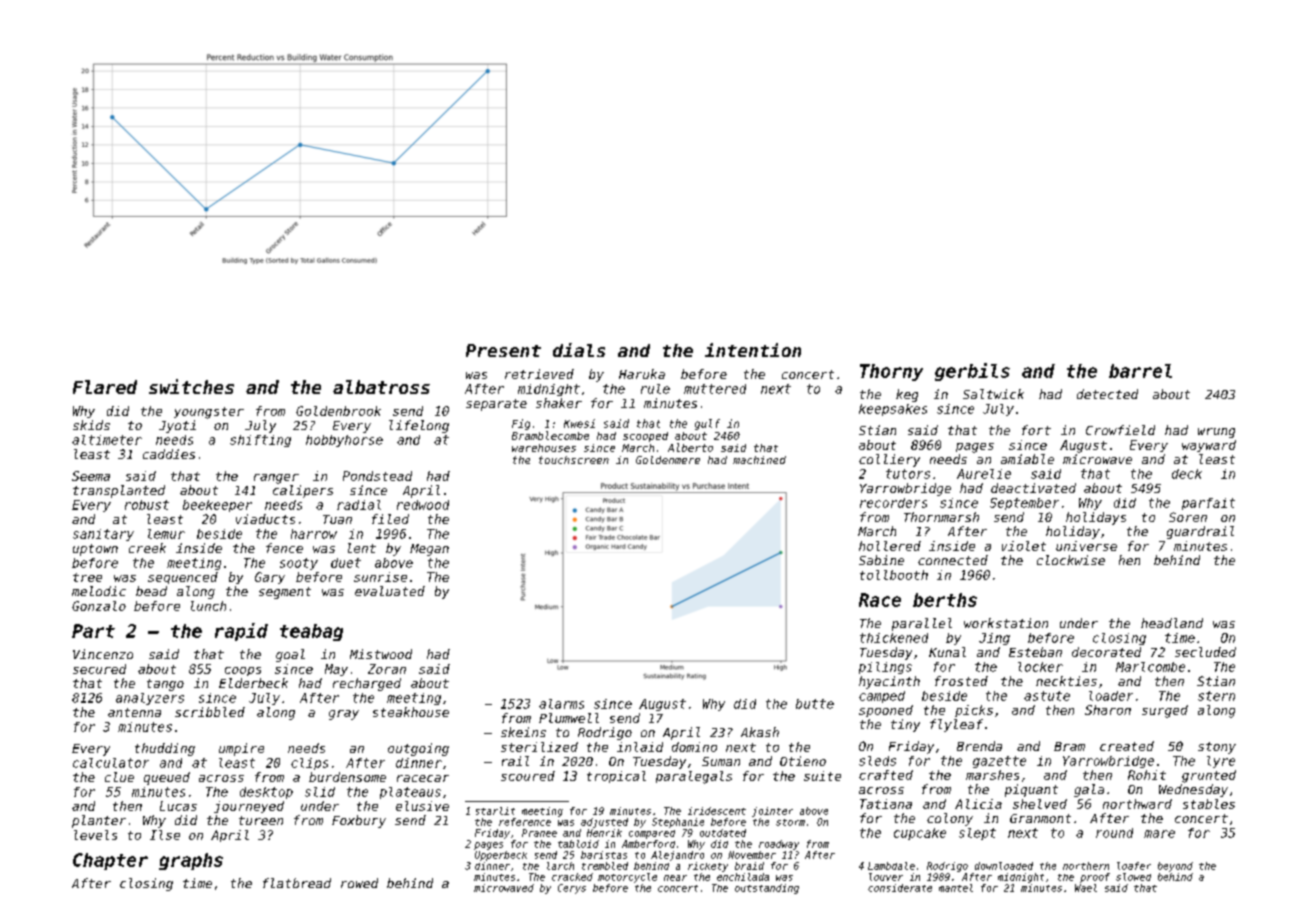 The height and width of the screenshot is (924, 1308). What do you see at coordinates (579, 350) in the screenshot?
I see `dials` at bounding box center [579, 350].
